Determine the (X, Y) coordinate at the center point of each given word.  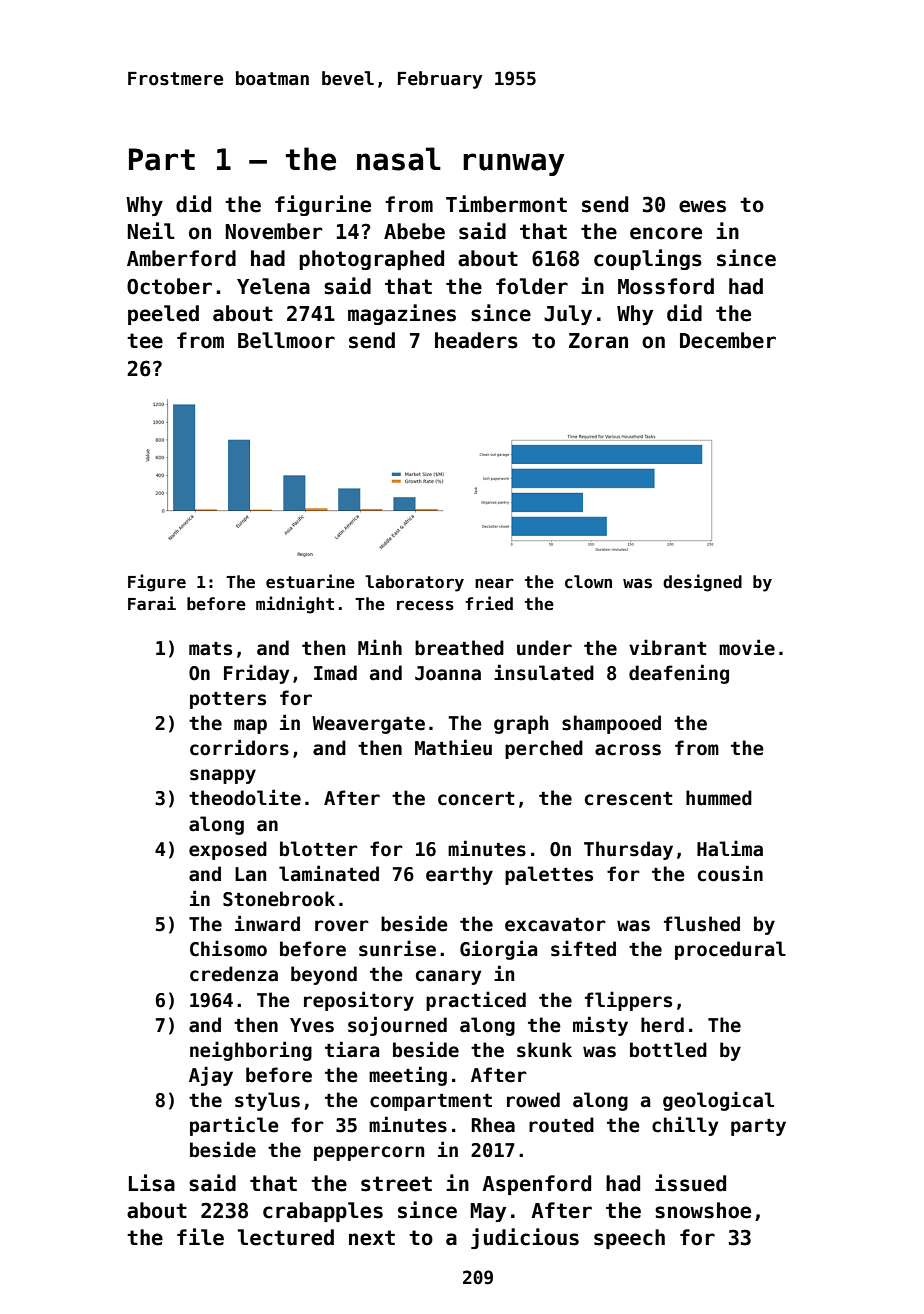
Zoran (598, 341)
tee (145, 341)
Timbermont (506, 204)
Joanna (448, 673)
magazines (402, 314)
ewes (702, 206)
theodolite (245, 797)
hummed (719, 798)
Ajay (211, 1076)
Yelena (273, 286)
